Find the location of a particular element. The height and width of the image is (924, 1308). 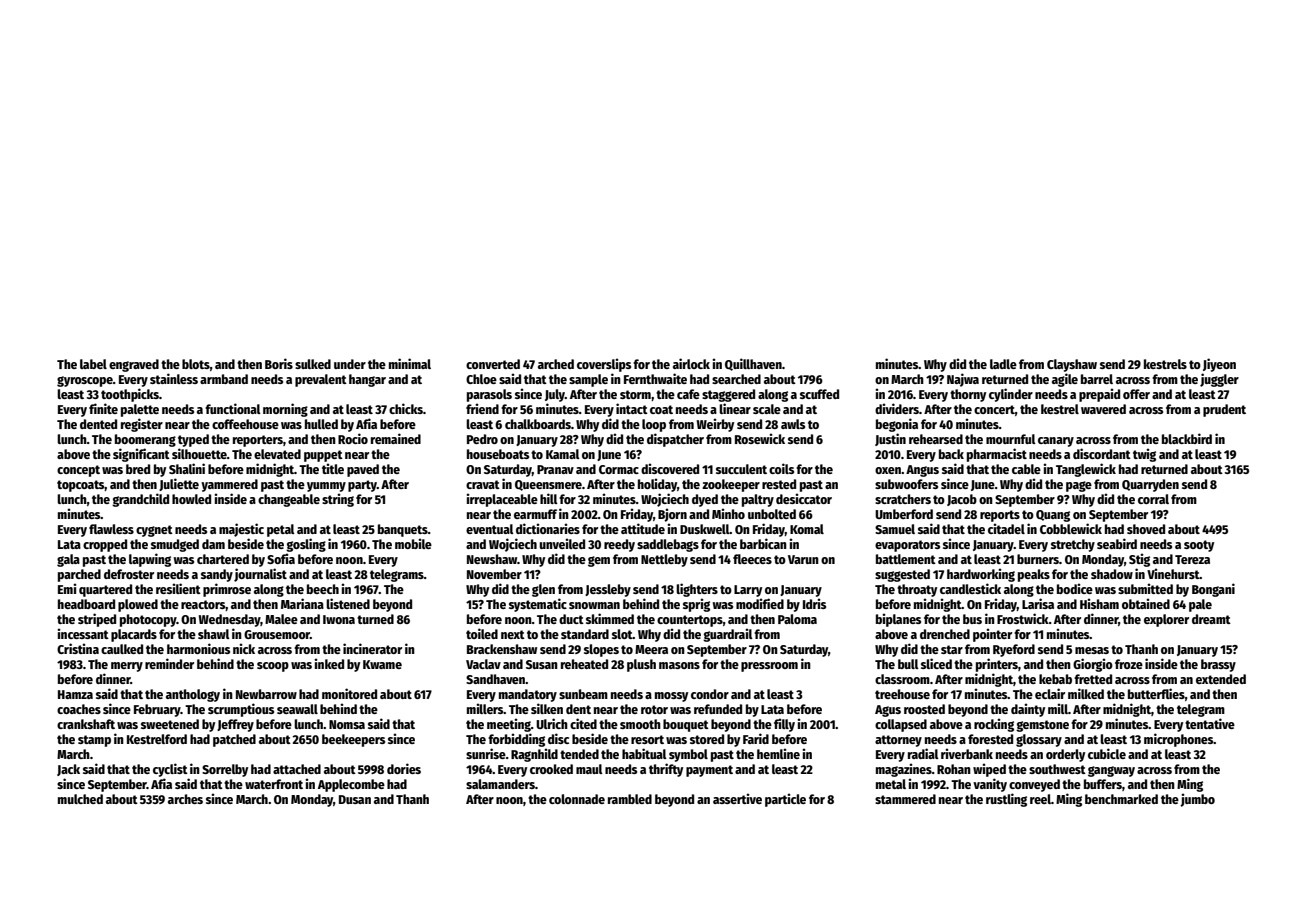

attitude is located at coordinates (643, 528).
